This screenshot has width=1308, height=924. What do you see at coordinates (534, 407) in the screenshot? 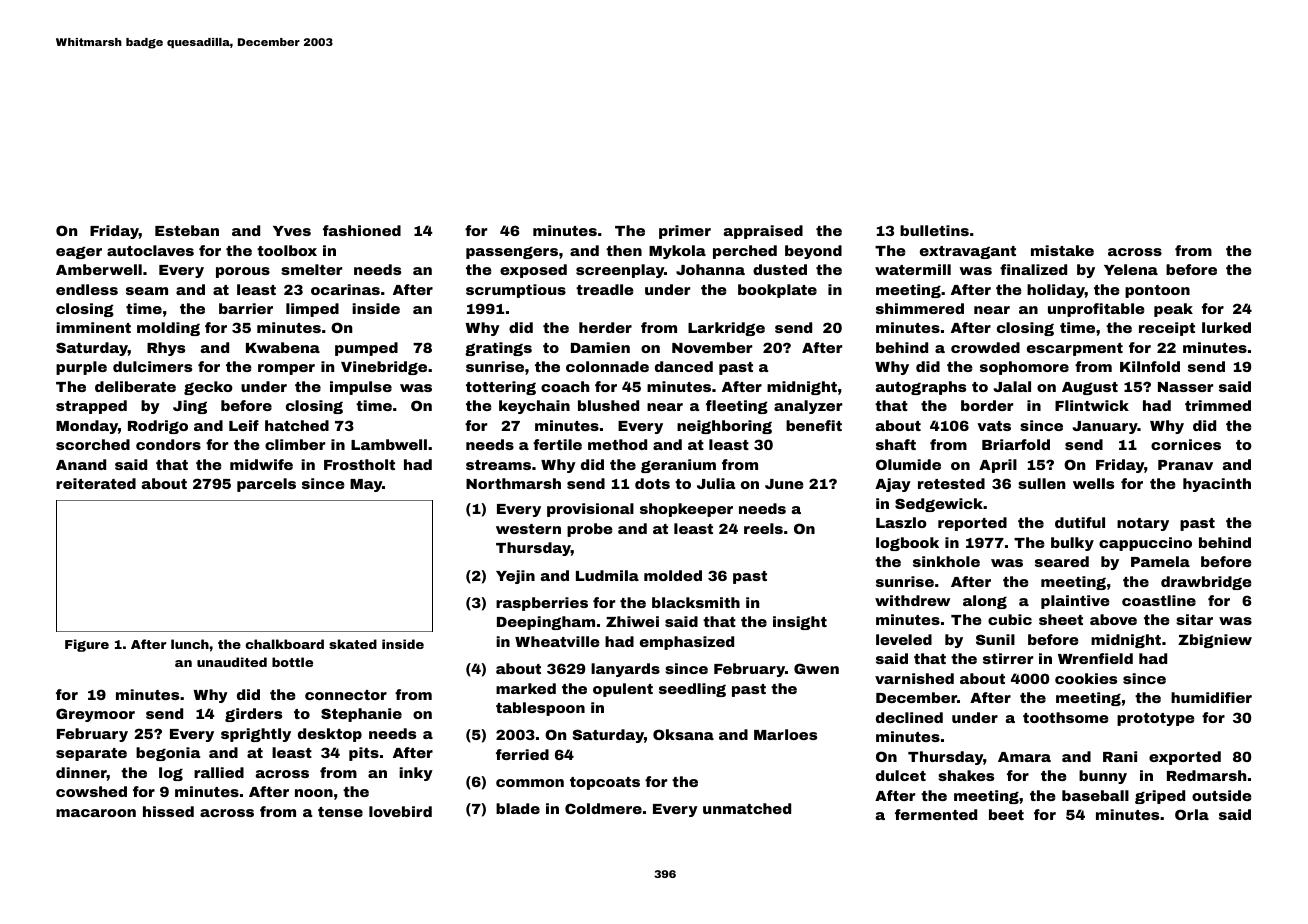
I see `keychain` at bounding box center [534, 407].
